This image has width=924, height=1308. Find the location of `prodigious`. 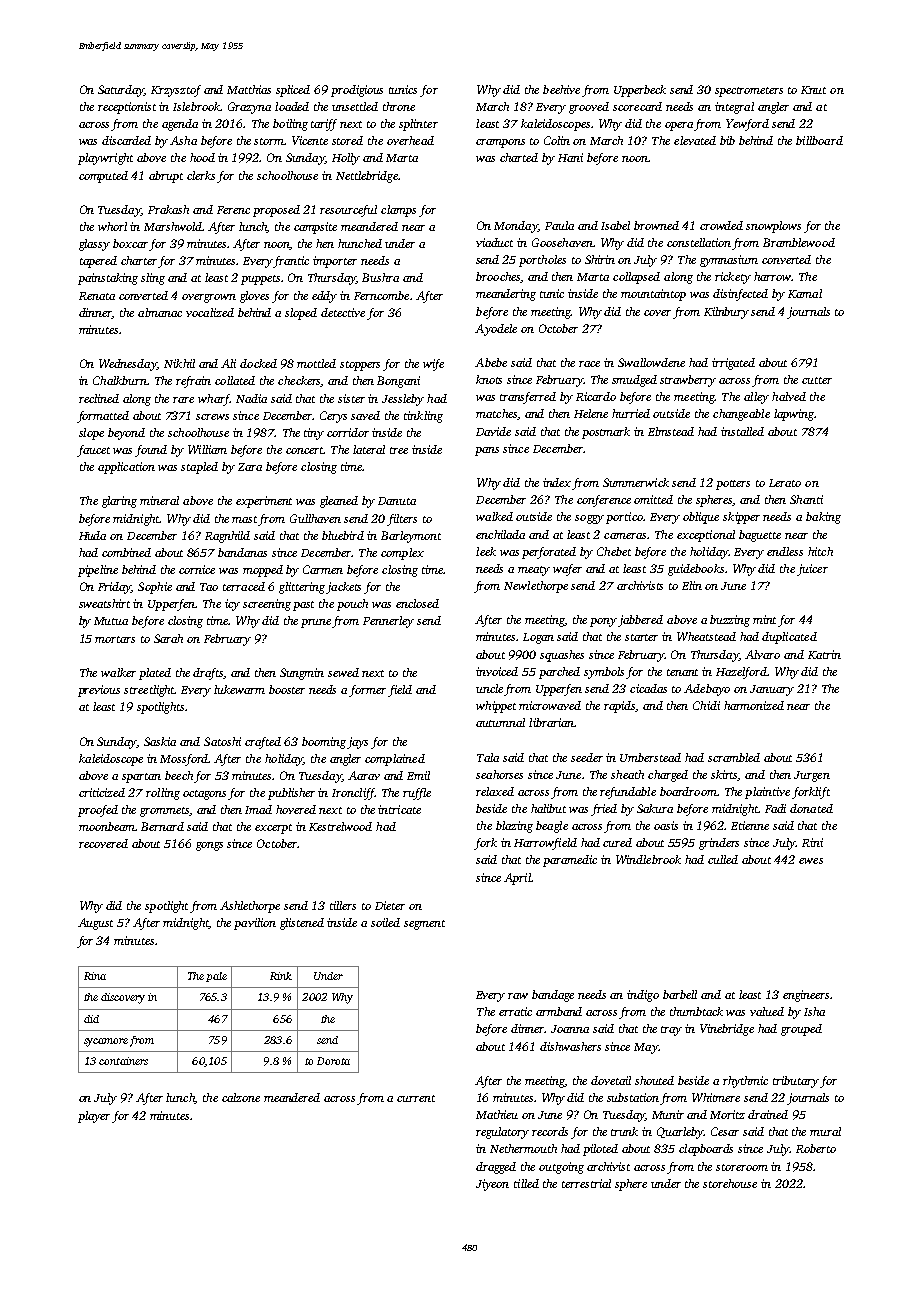

prodigious is located at coordinates (357, 91).
